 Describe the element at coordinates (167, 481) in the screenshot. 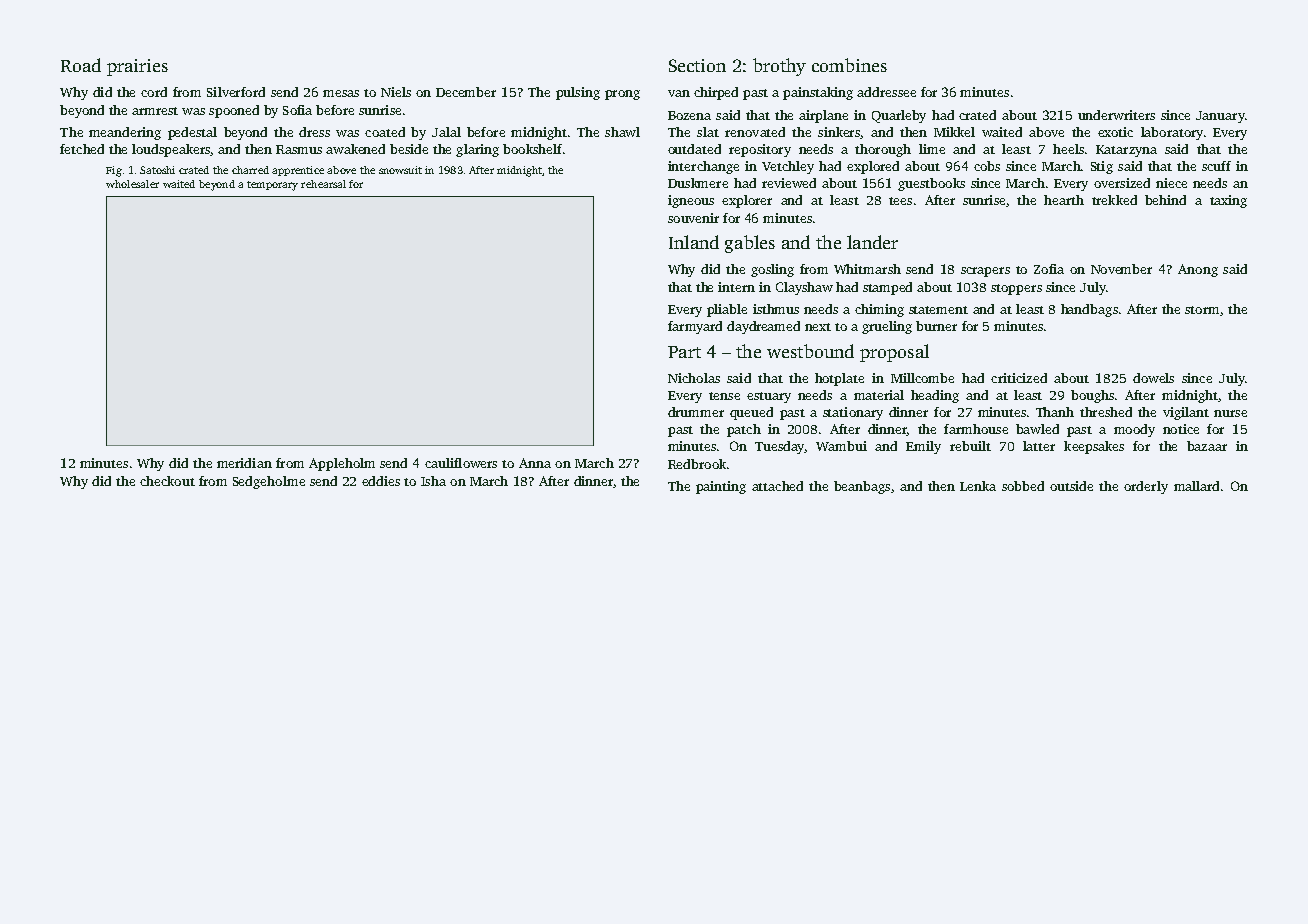

I see `checkout` at that location.
